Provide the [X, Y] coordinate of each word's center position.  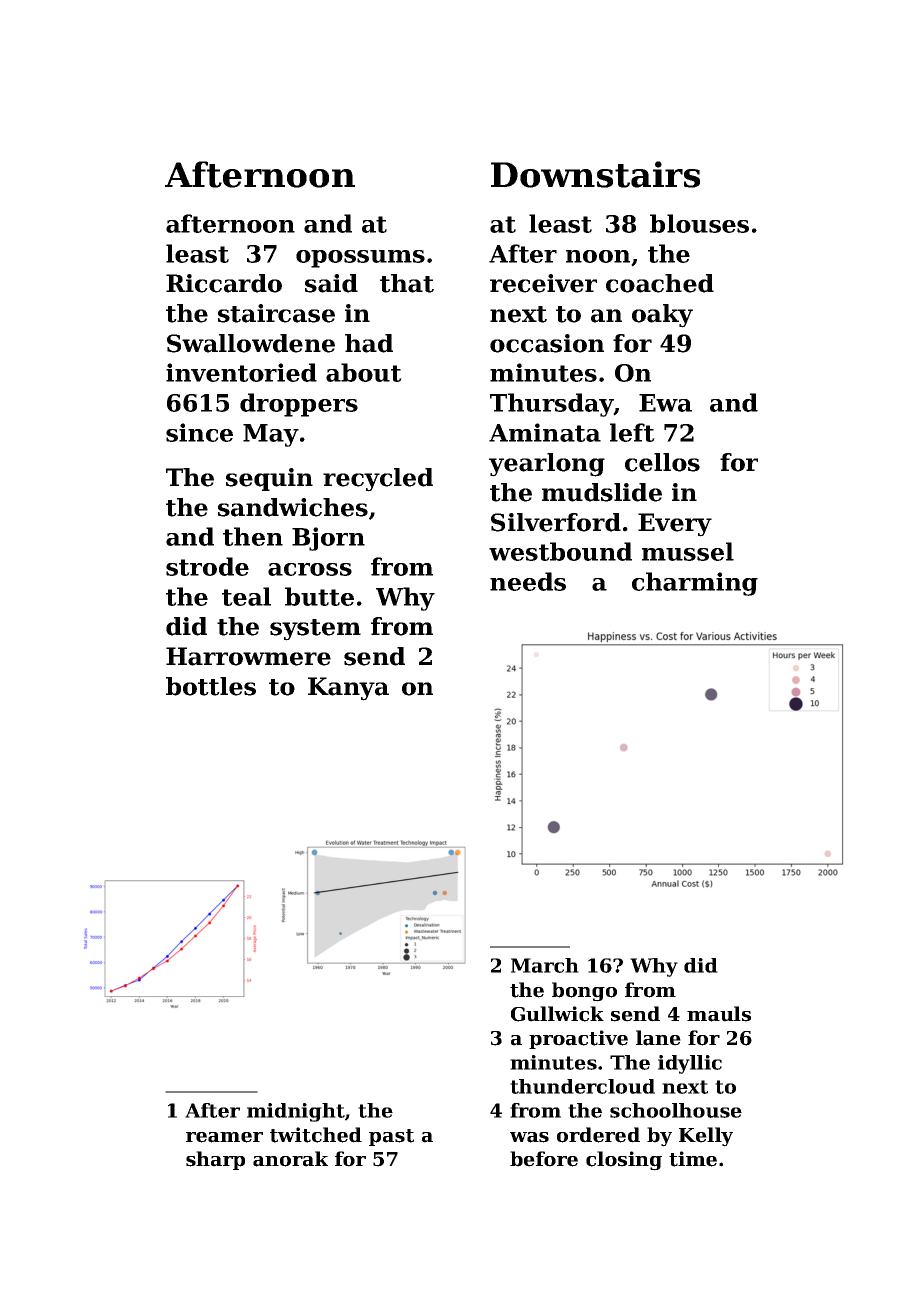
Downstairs [595, 174]
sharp [215, 1160]
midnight [296, 1112]
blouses [699, 223]
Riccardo [224, 283]
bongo [584, 992]
